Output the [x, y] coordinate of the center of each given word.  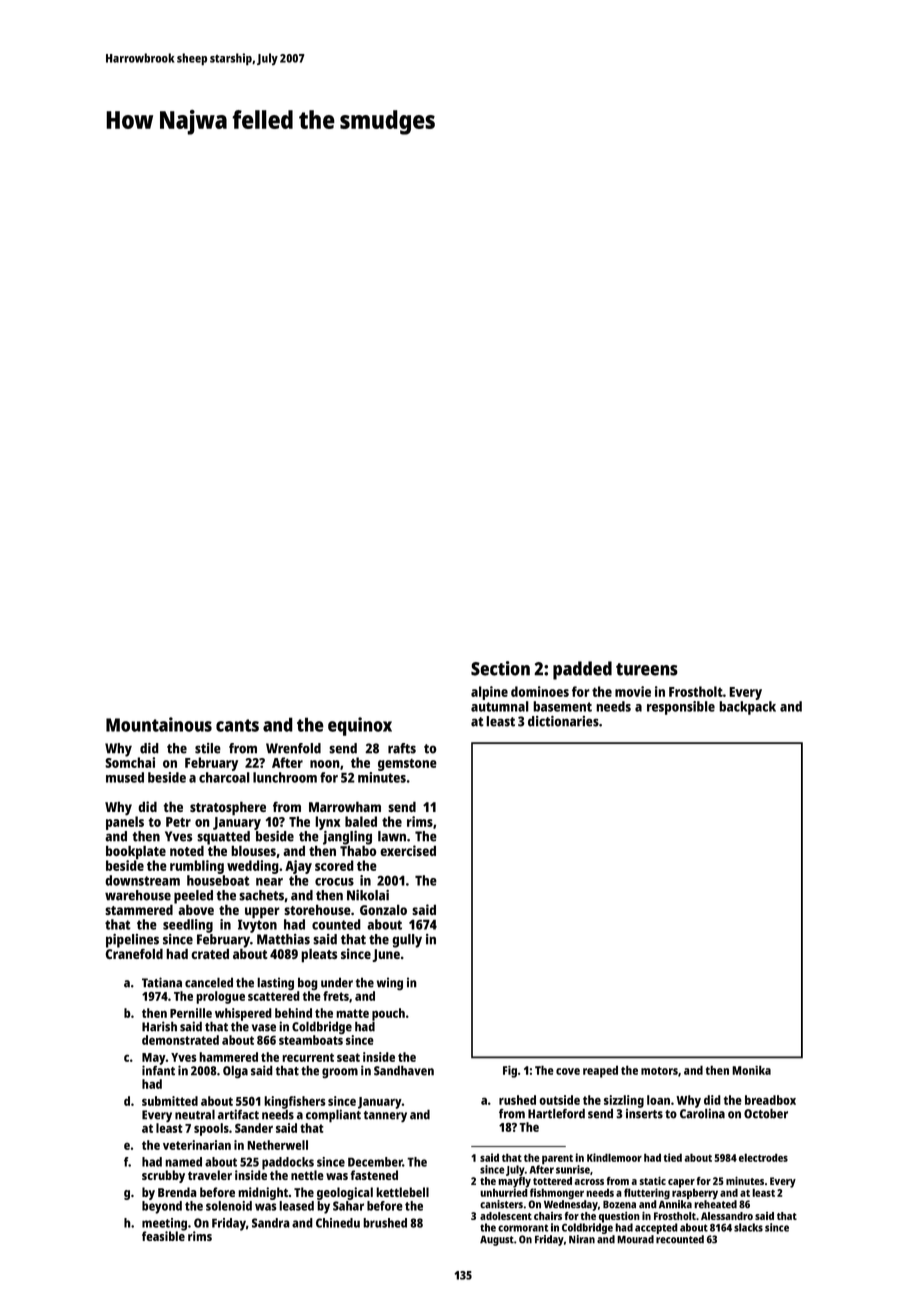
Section [500, 668]
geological [345, 1193]
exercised [408, 850]
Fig [510, 1072]
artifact [238, 1114]
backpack [747, 708]
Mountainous [159, 724]
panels [125, 823]
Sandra [271, 1223]
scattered [274, 996]
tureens [647, 669]
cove [568, 1071]
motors [659, 1071]
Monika [751, 1070]
